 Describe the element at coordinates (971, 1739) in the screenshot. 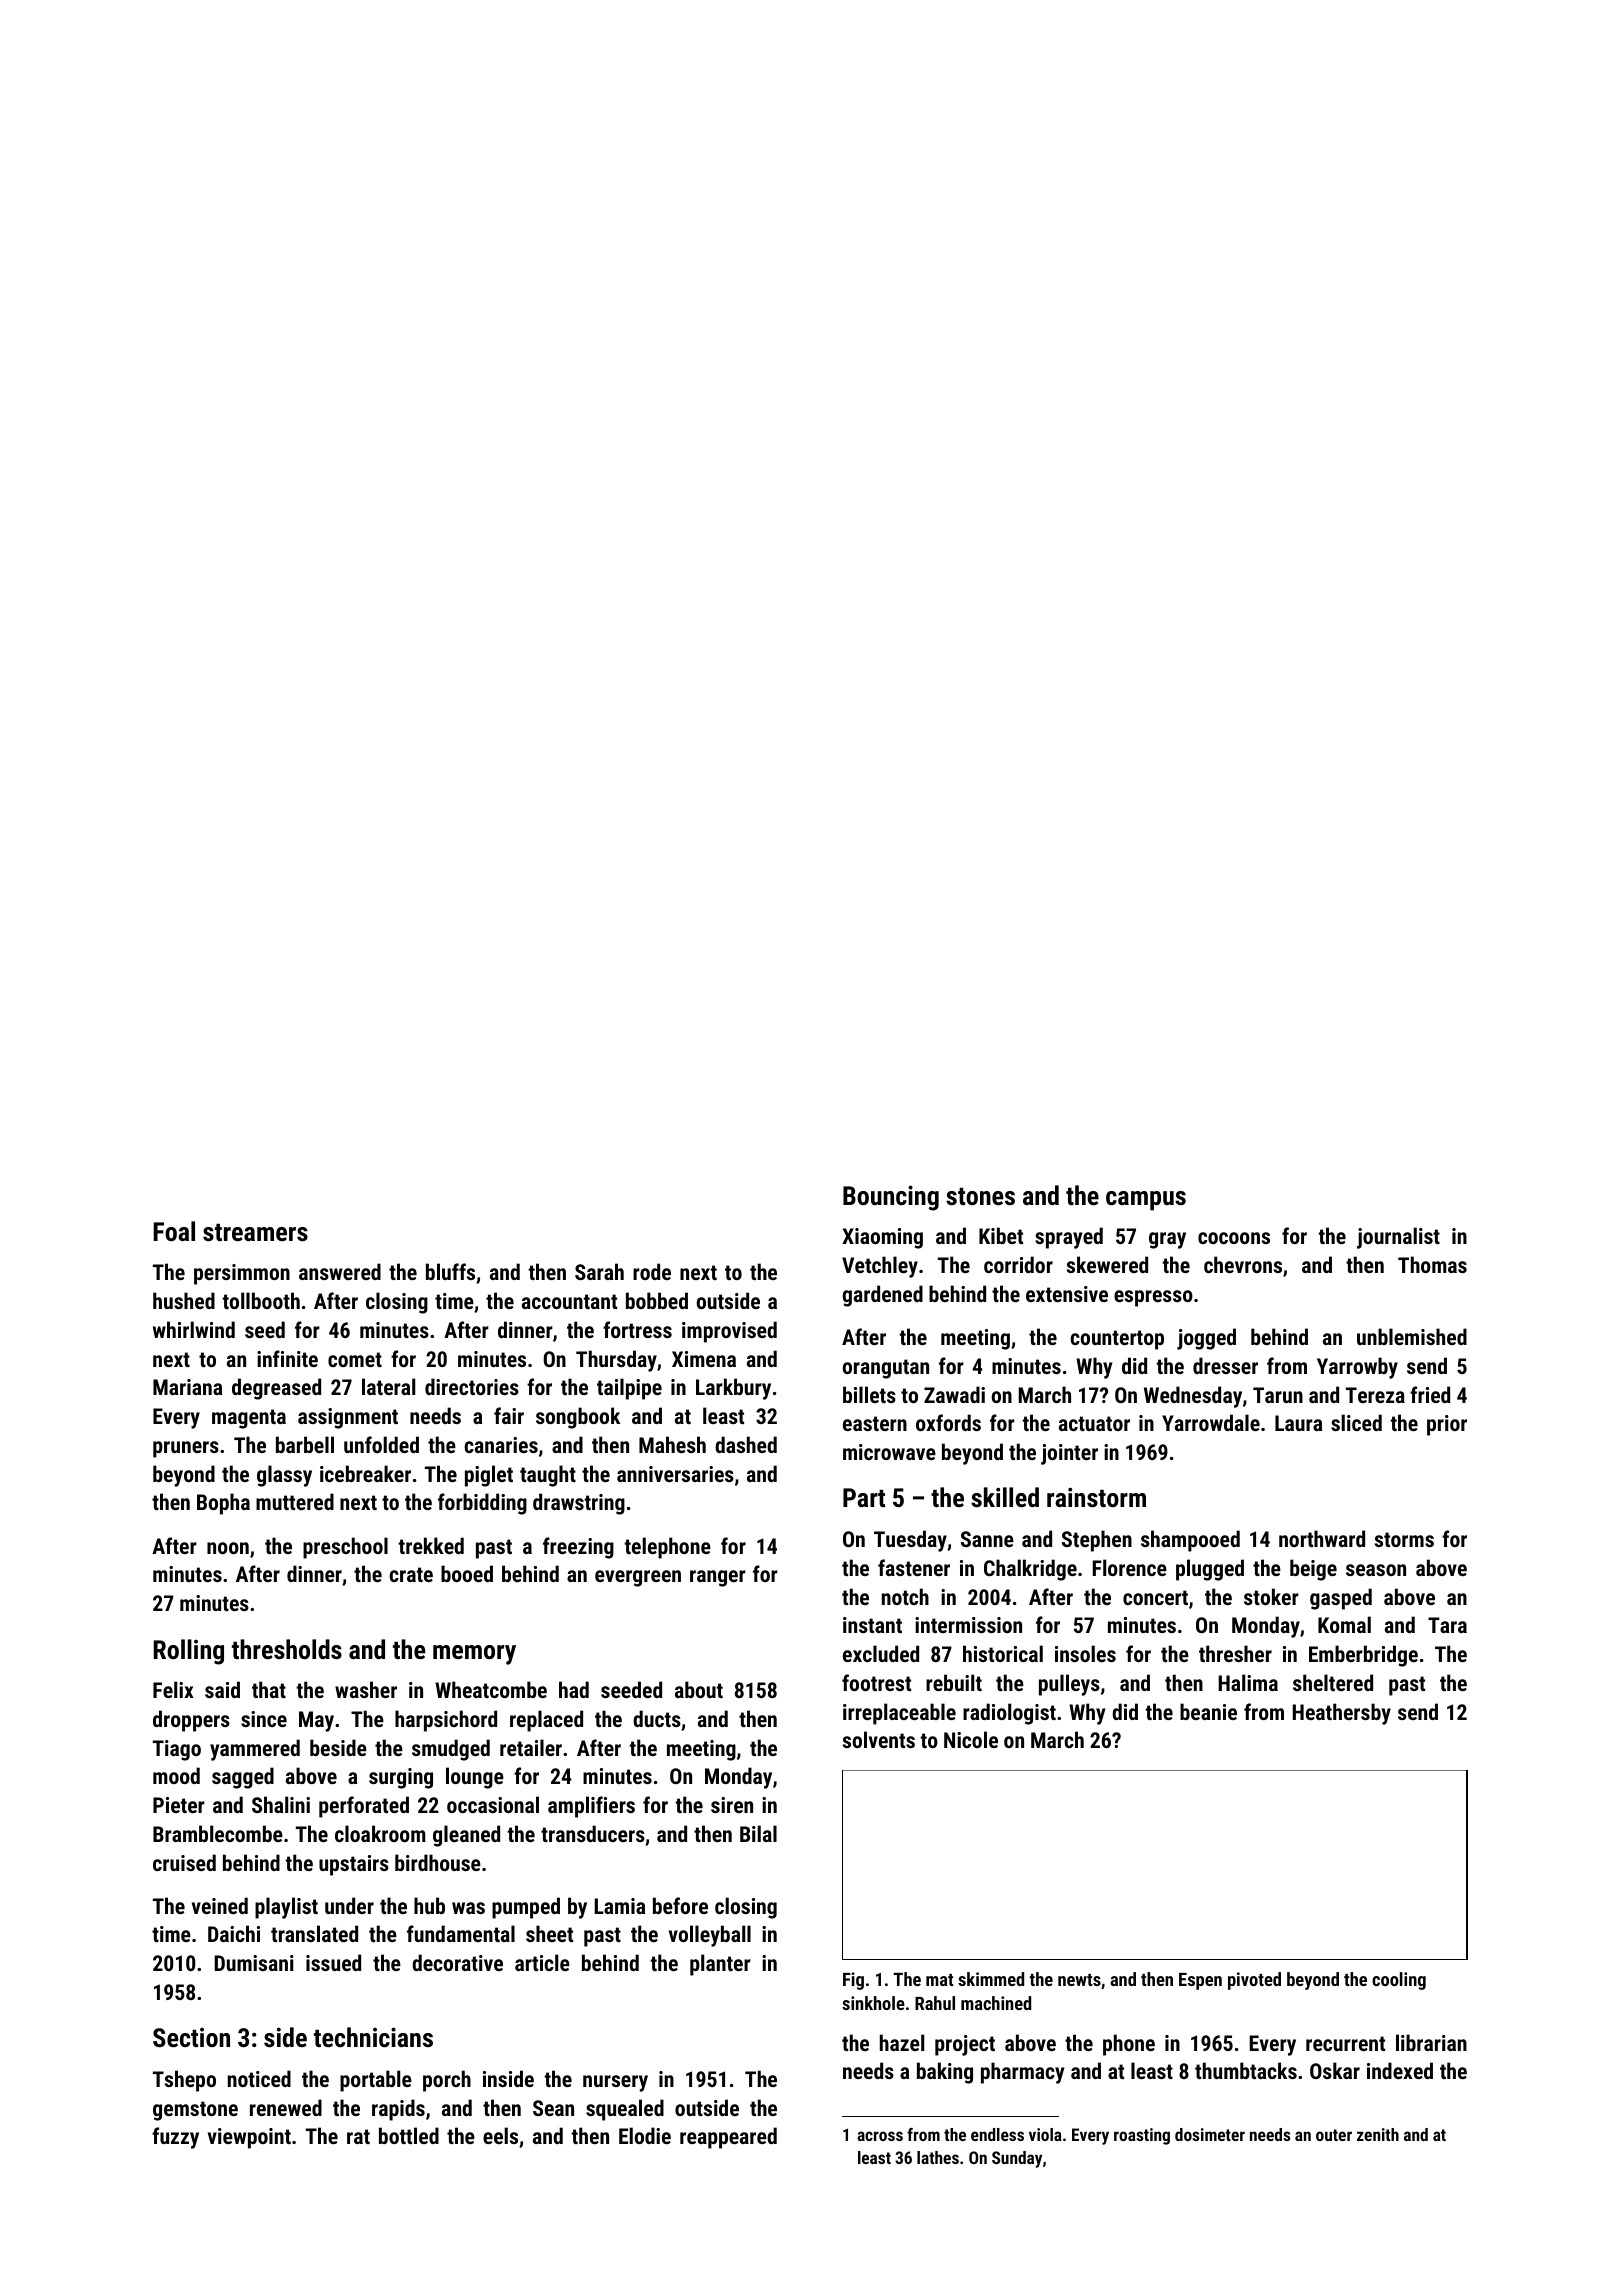

I see `Nicole` at that location.
